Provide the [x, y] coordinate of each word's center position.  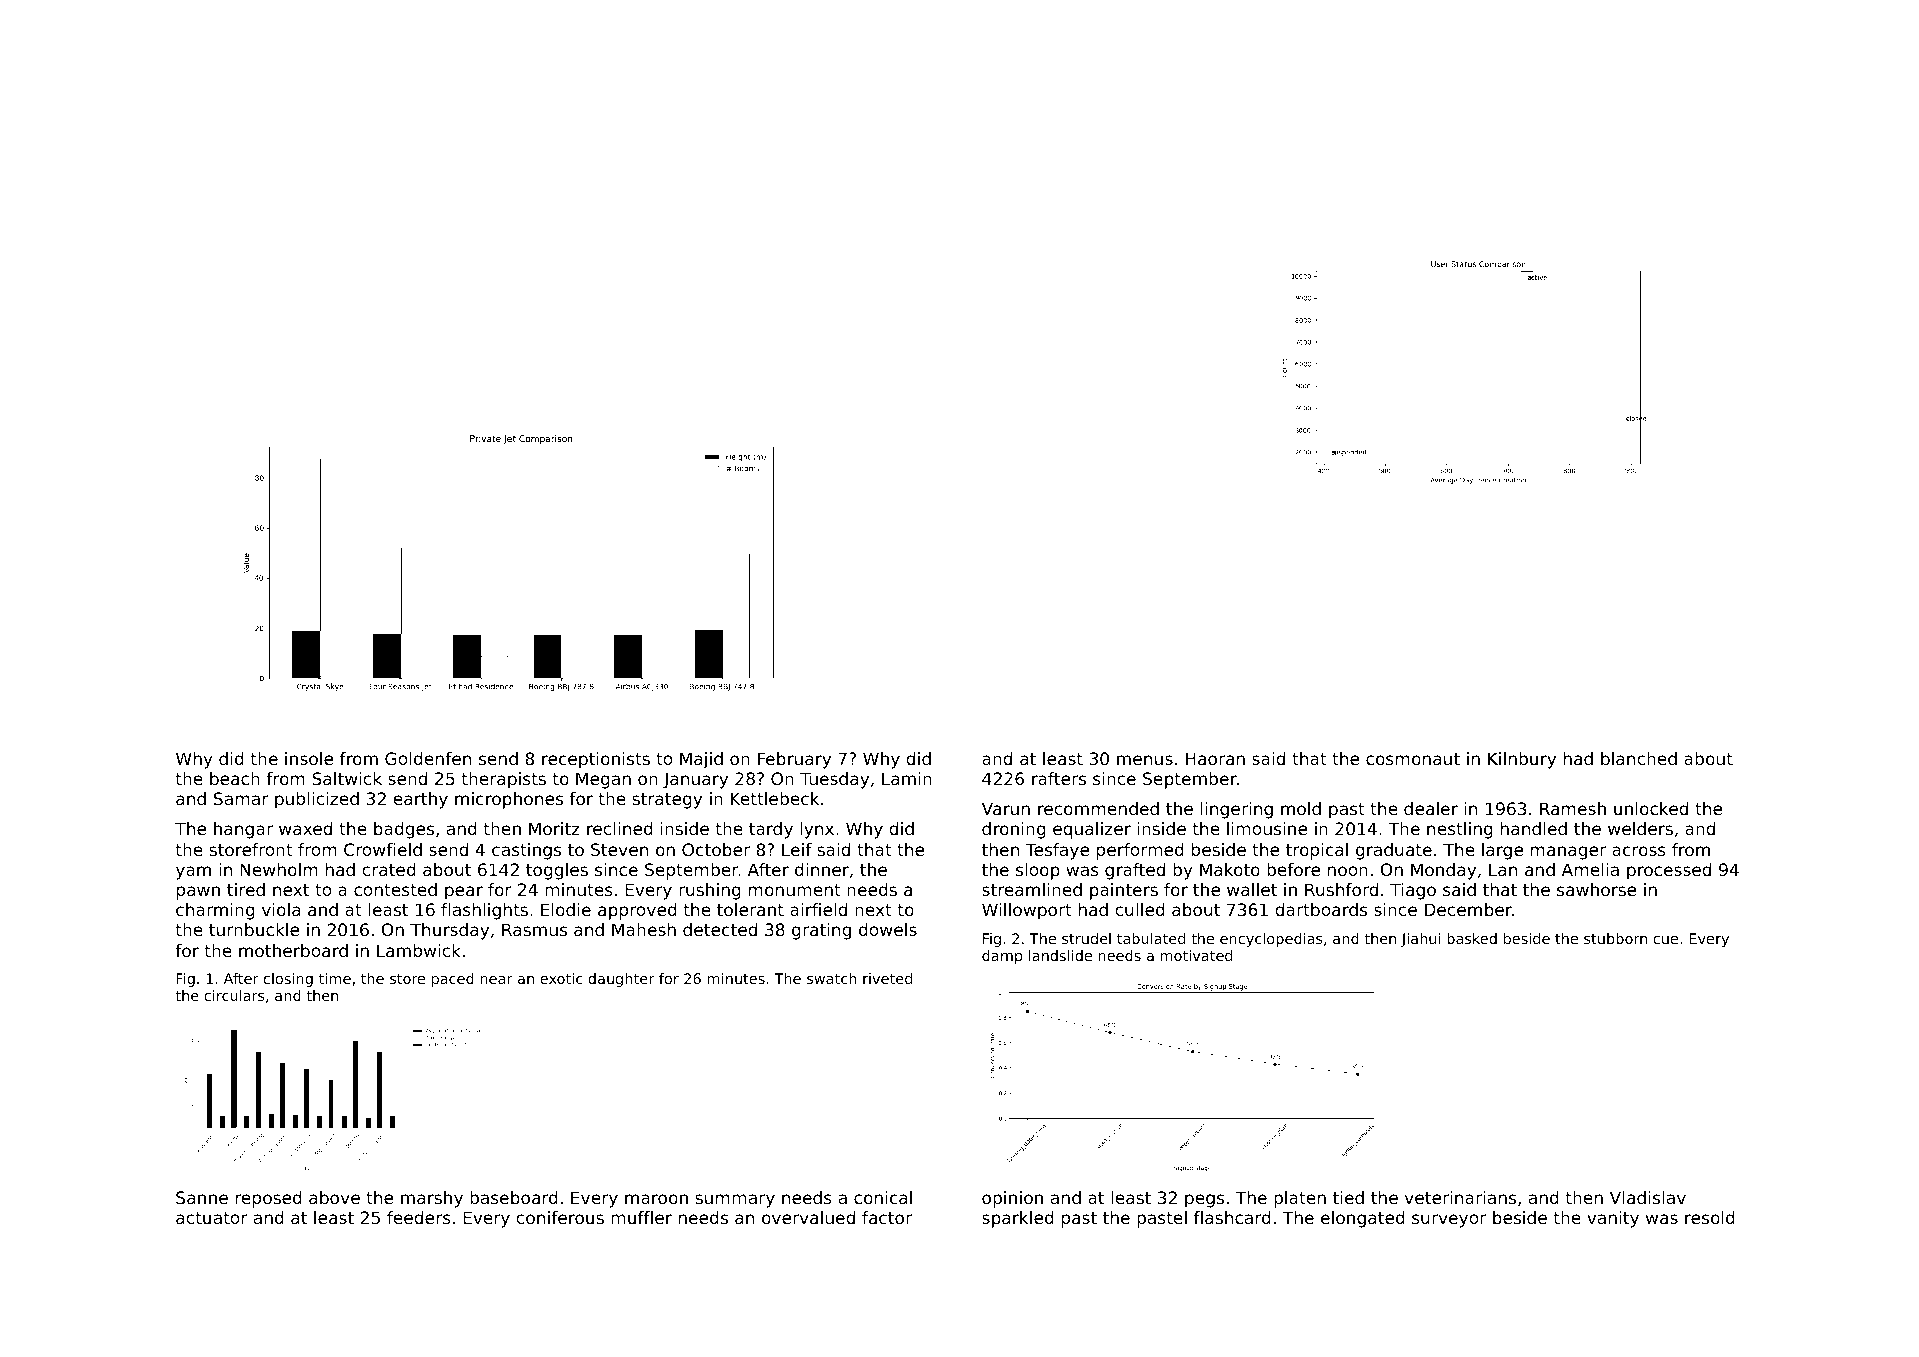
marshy [432, 1199]
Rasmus [534, 929]
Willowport [1027, 911]
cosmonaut [1413, 759]
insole [309, 758]
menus [1145, 760]
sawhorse [1596, 889]
